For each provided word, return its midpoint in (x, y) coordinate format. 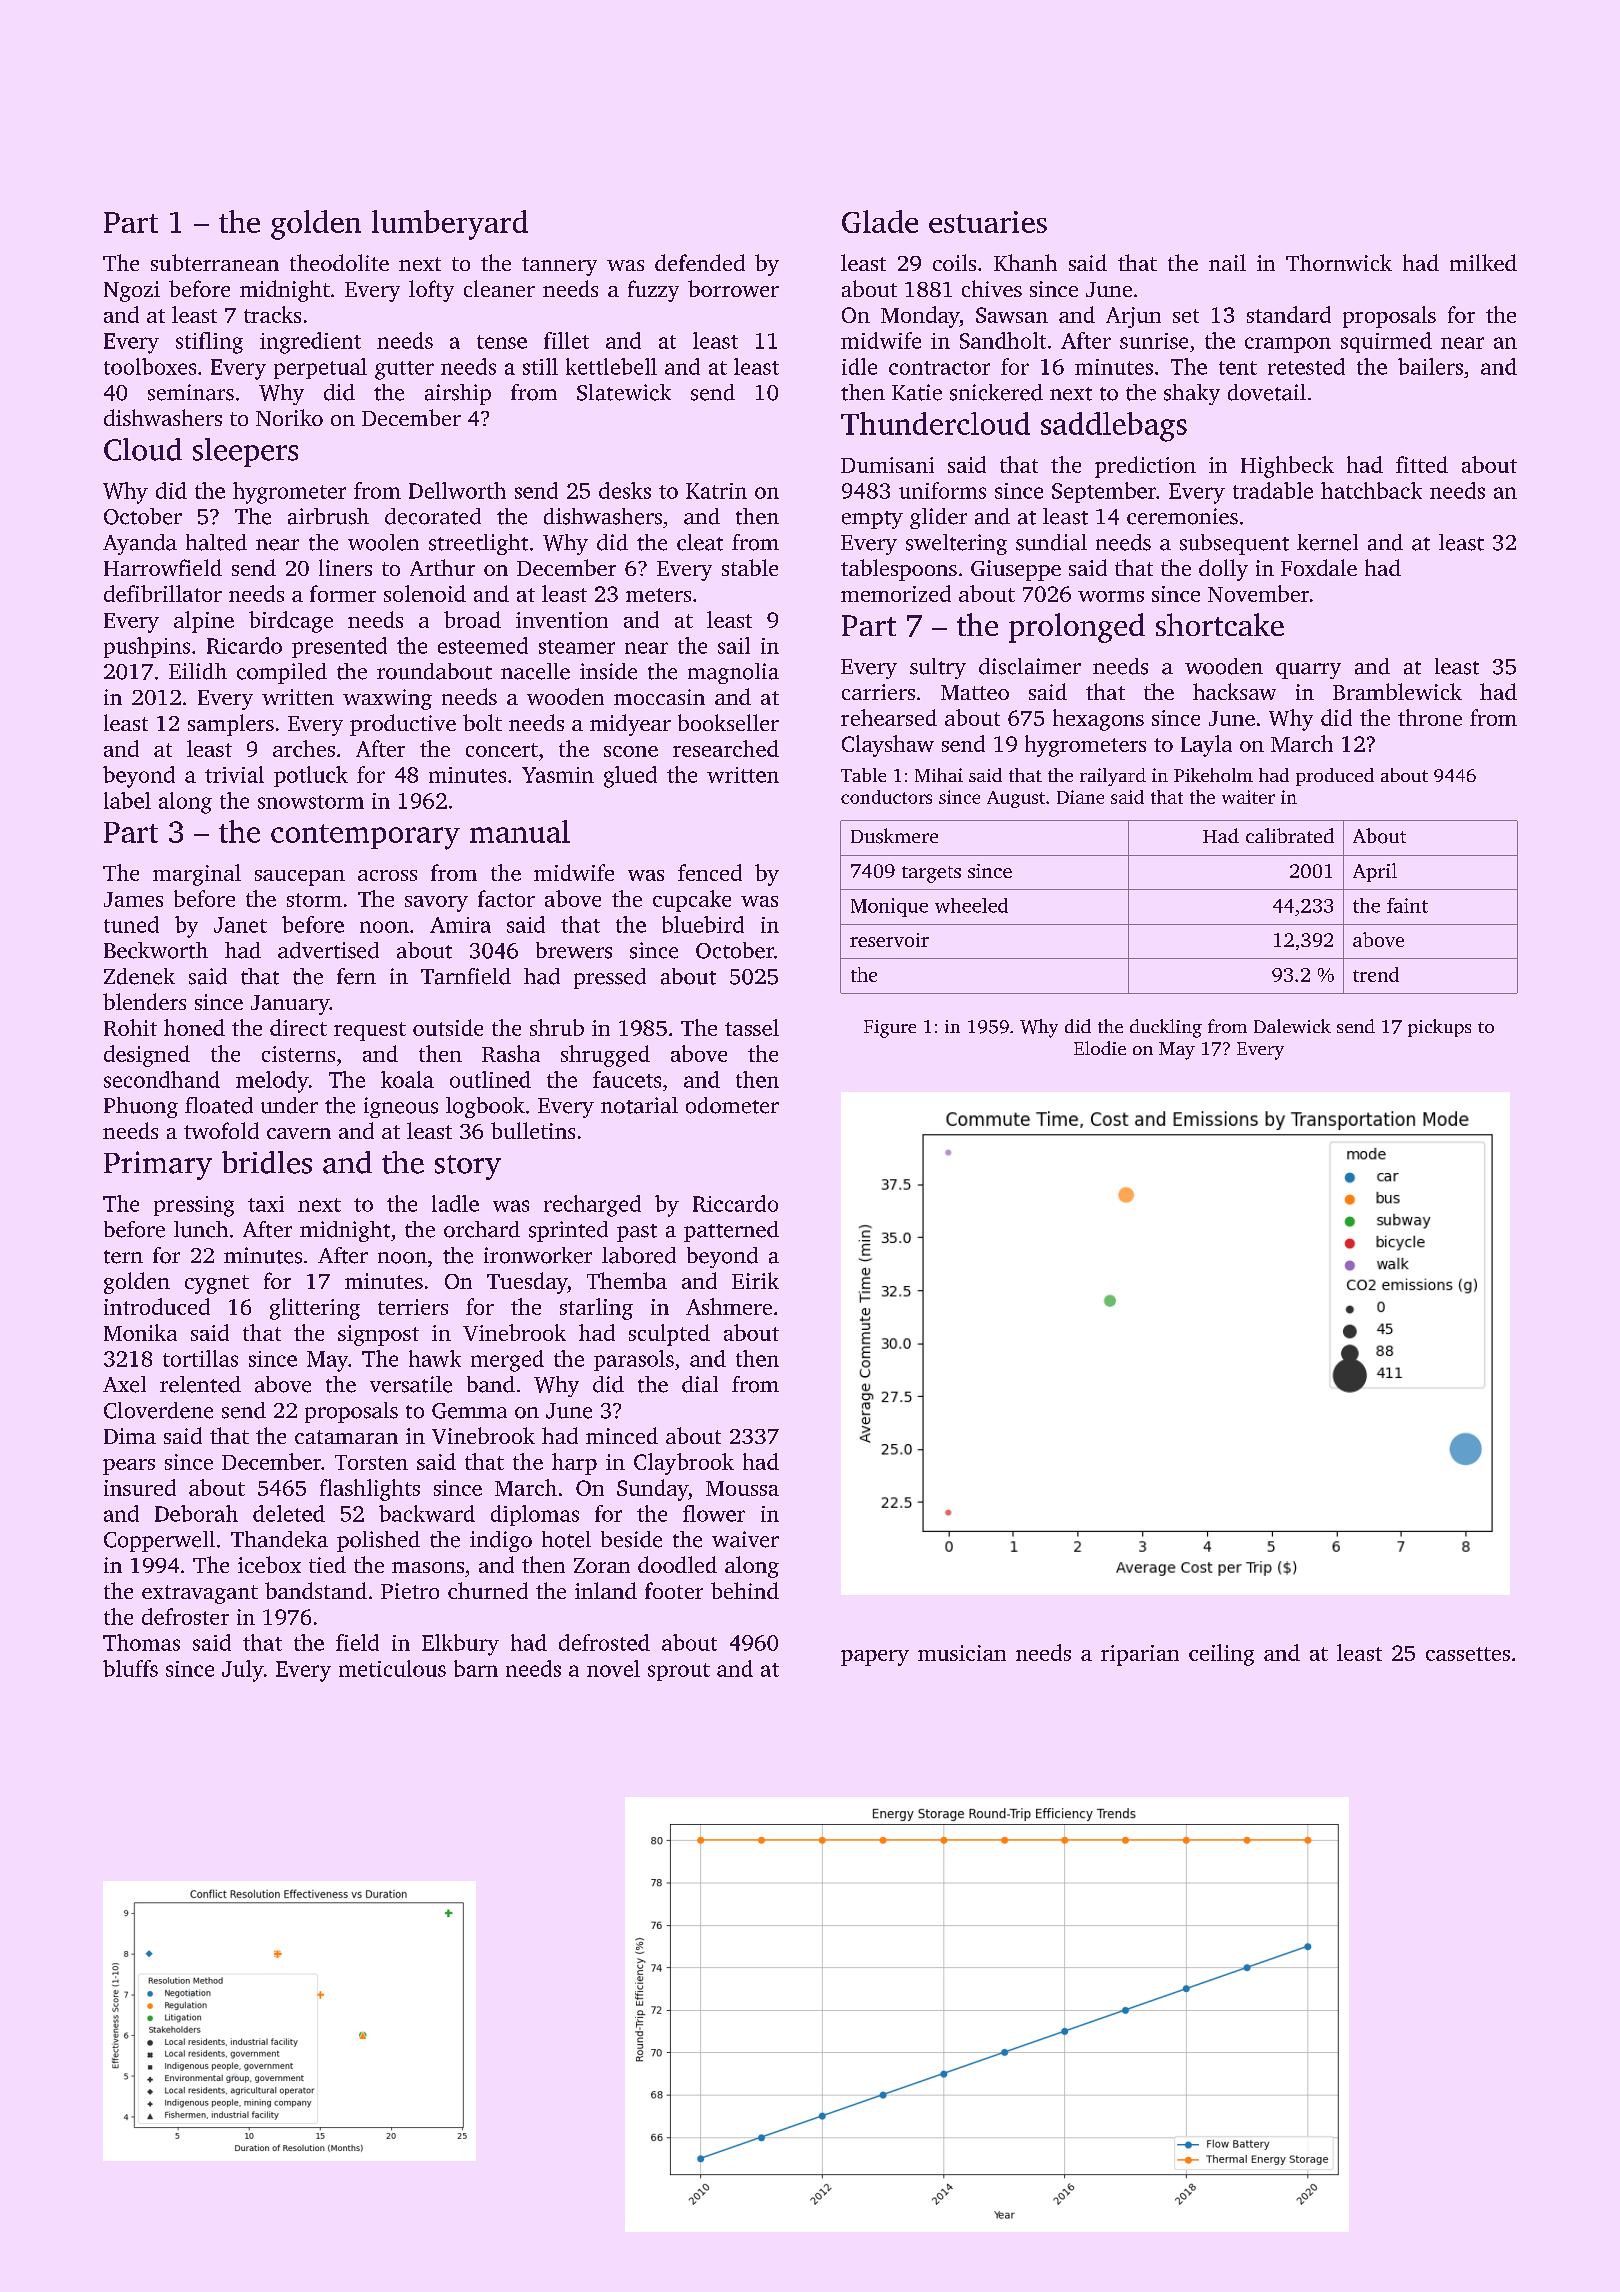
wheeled (971, 905)
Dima (130, 1436)
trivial (234, 774)
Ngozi (132, 291)
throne (1430, 717)
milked (1483, 262)
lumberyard (450, 225)
